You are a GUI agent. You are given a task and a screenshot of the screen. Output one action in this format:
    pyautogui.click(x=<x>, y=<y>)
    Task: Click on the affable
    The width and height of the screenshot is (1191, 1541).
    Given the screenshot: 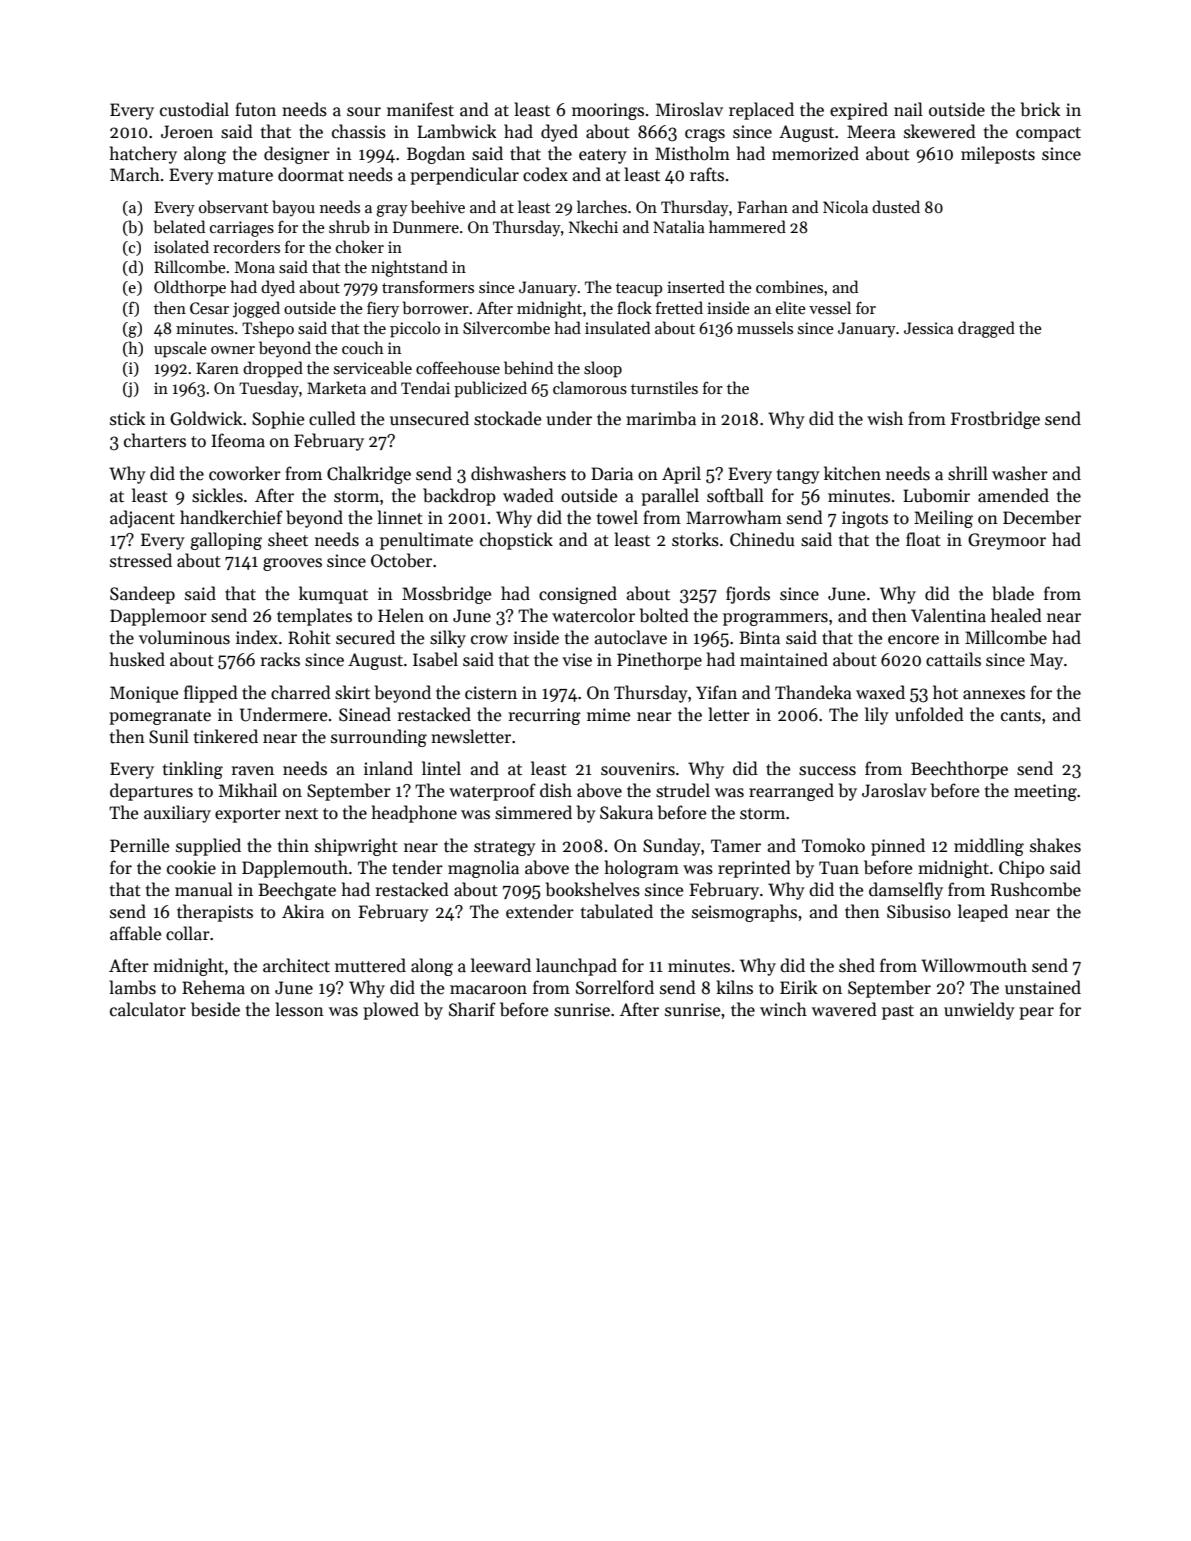 What is the action you would take?
    pyautogui.click(x=135, y=933)
